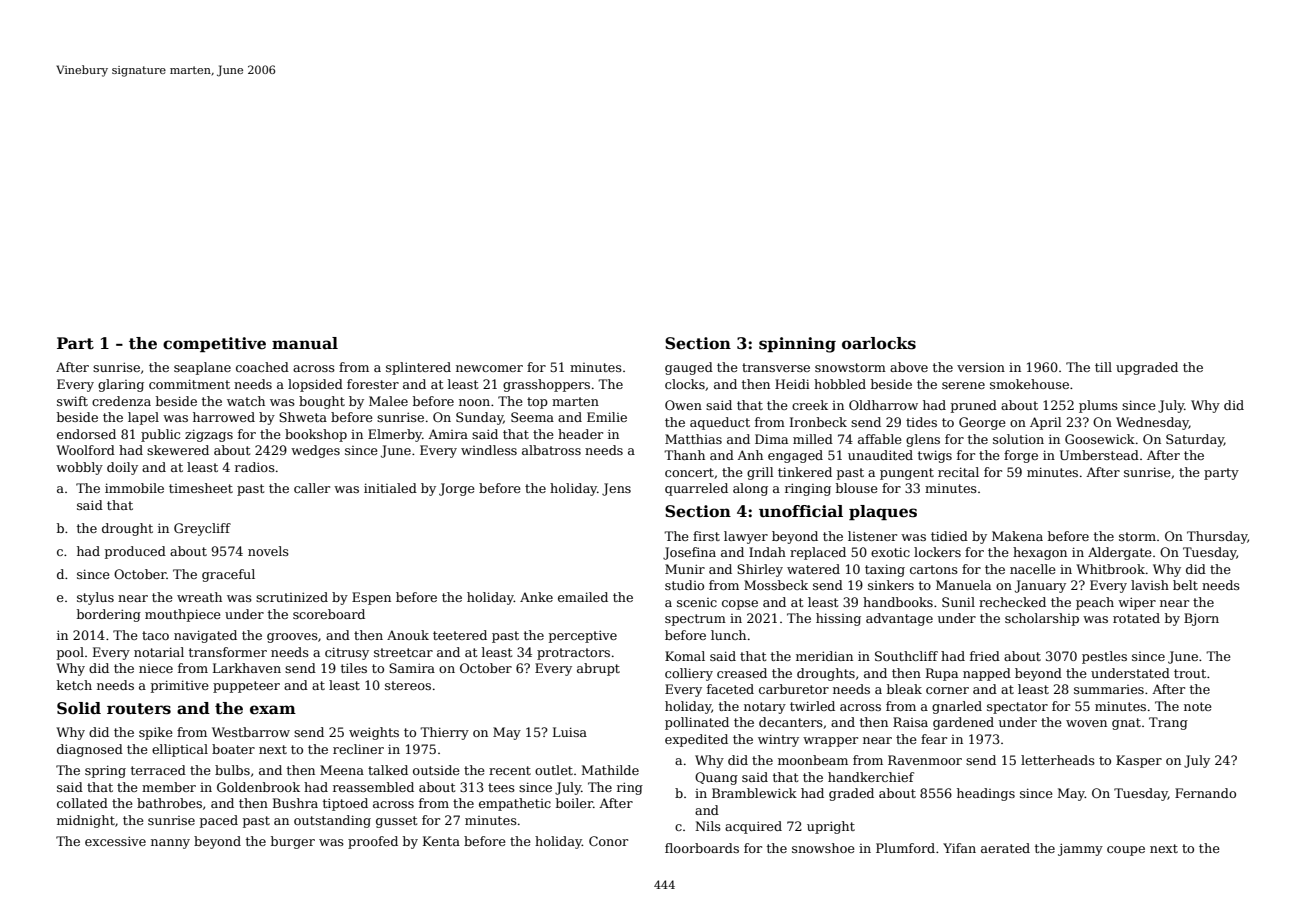 The image size is (1308, 924). Describe the element at coordinates (570, 732) in the screenshot. I see `Luisa` at that location.
